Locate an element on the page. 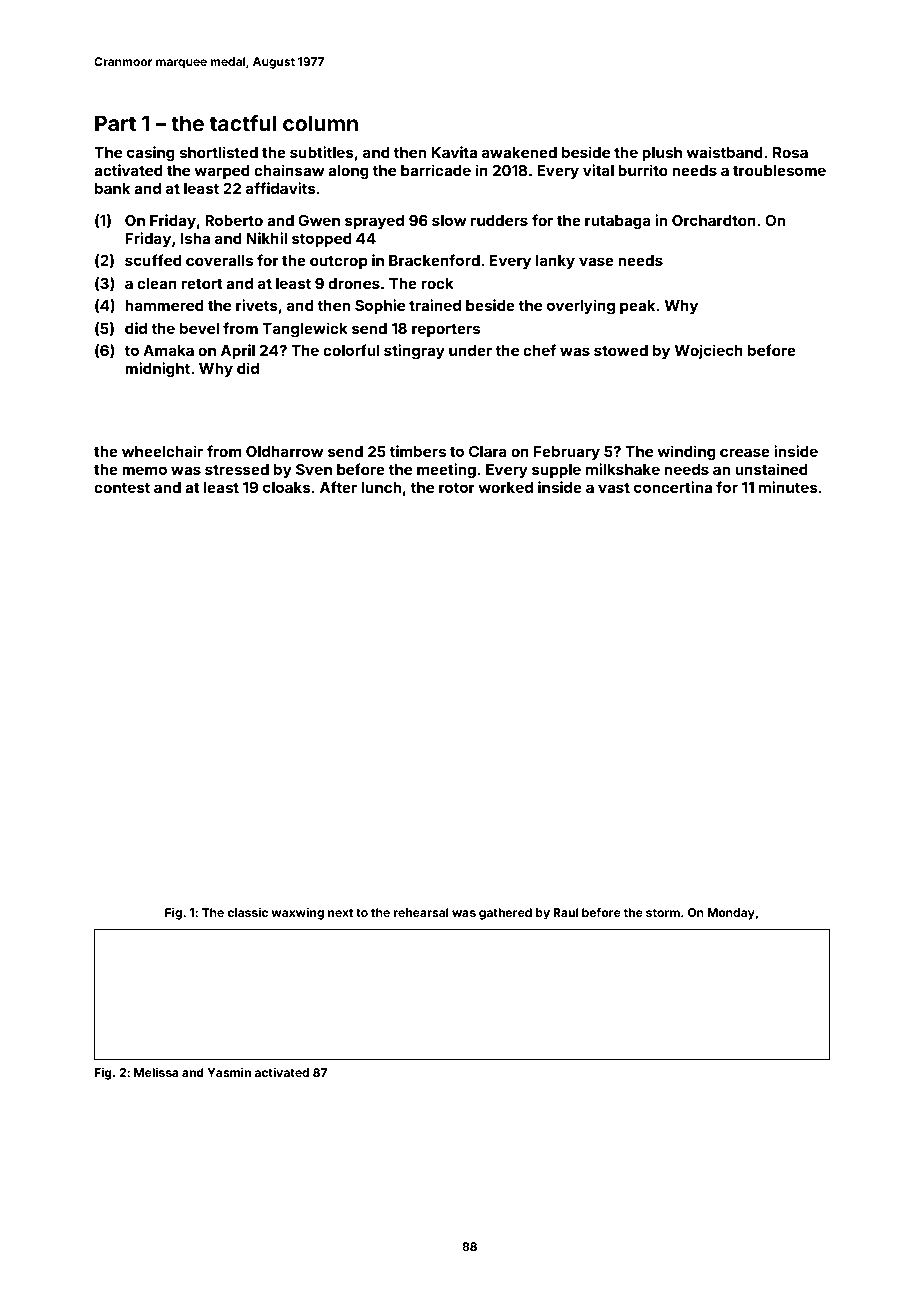 This image has width=924, height=1308. waistband is located at coordinates (724, 152).
